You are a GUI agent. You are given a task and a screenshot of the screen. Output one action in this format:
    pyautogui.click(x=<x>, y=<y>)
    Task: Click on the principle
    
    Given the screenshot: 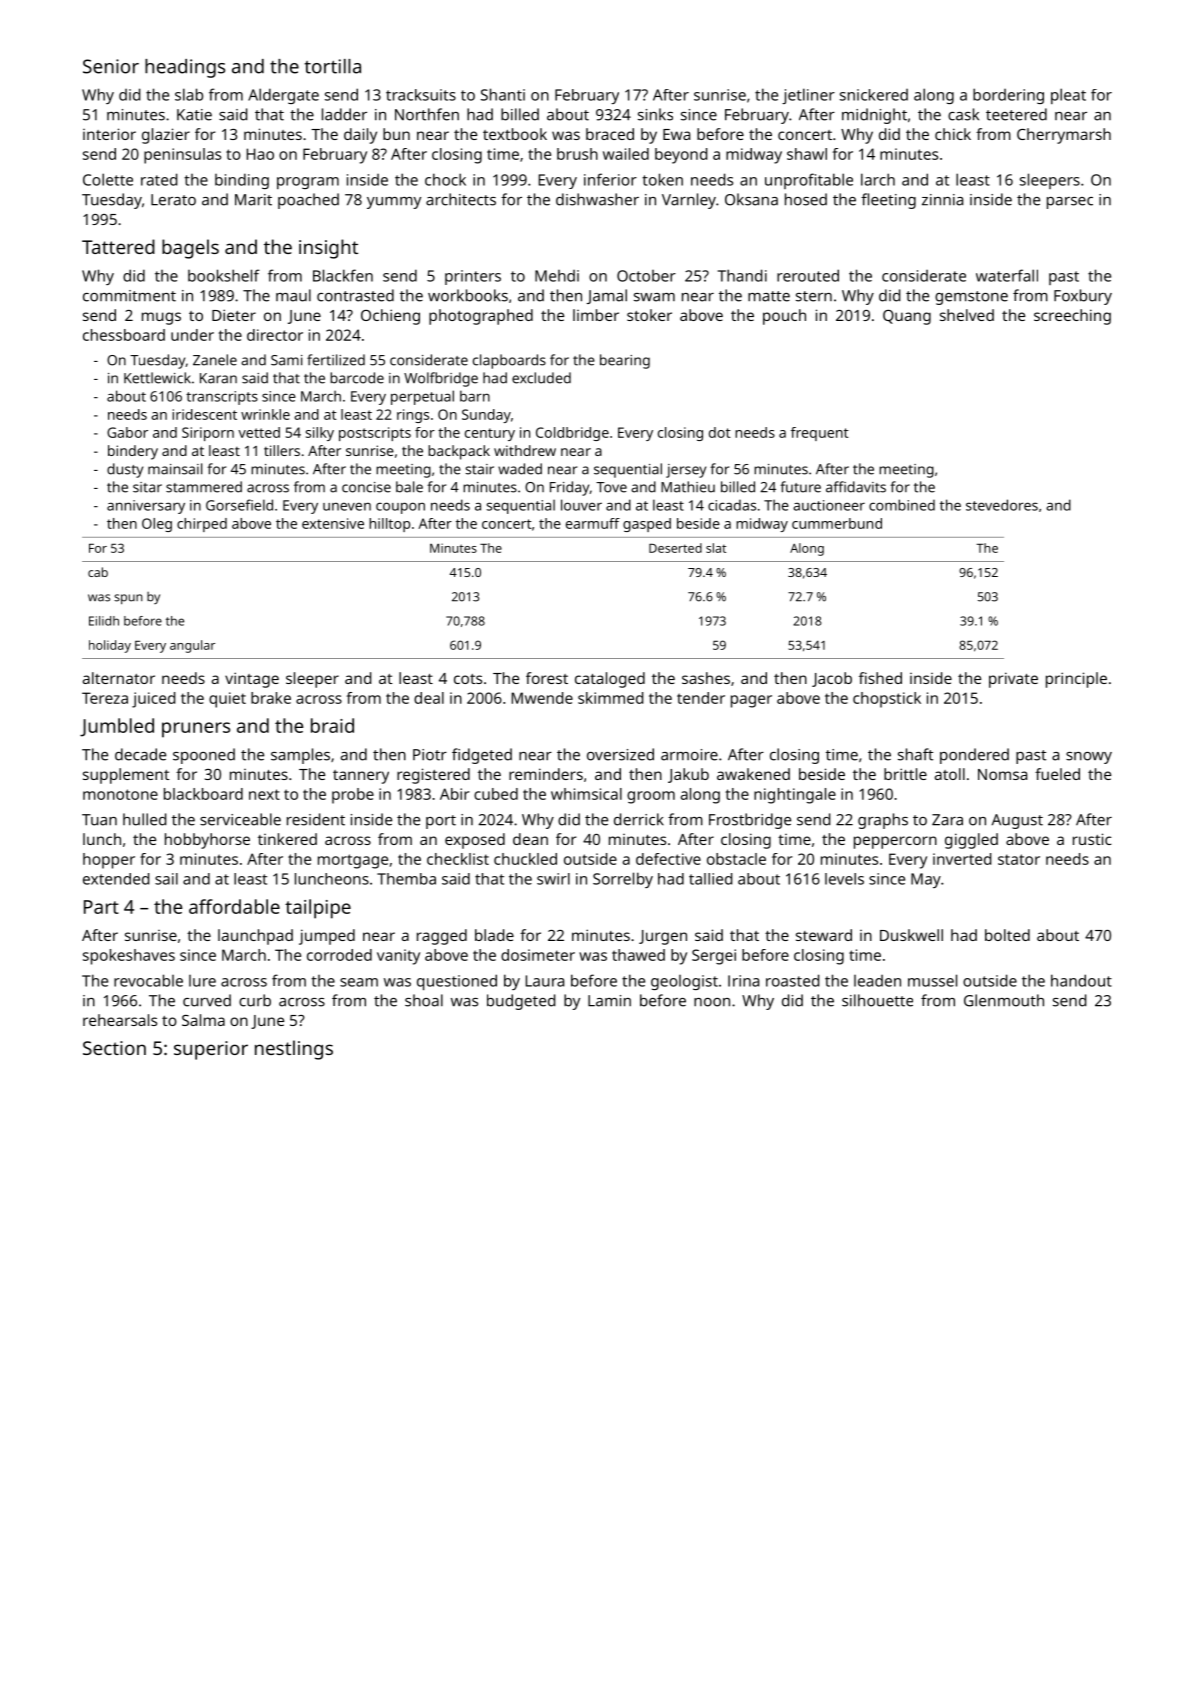 What is the action you would take?
    pyautogui.click(x=1076, y=680)
